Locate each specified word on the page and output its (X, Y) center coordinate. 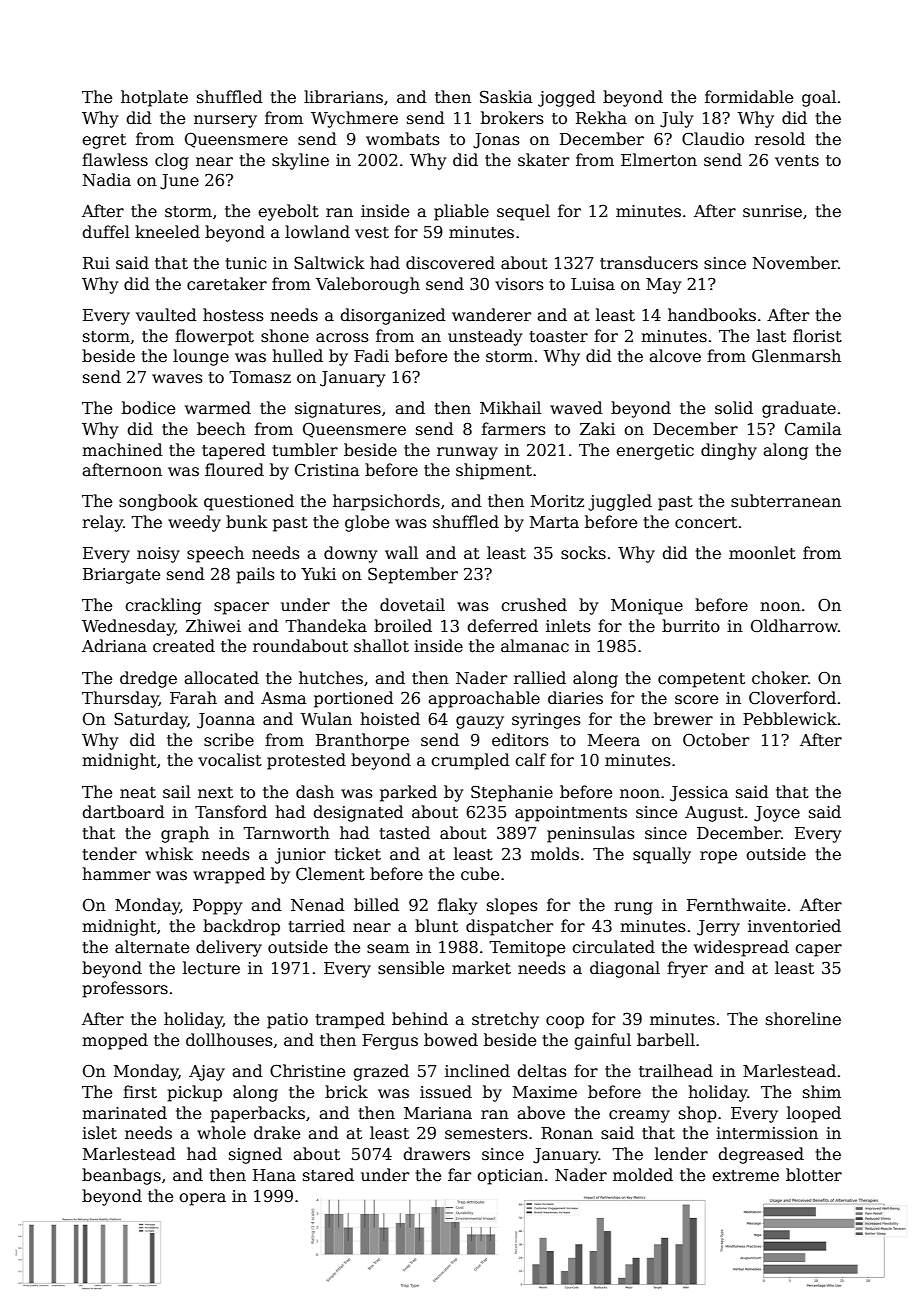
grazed (381, 1072)
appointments (571, 814)
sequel (523, 212)
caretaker (227, 284)
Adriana (114, 645)
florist (817, 335)
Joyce (777, 814)
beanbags (121, 1176)
